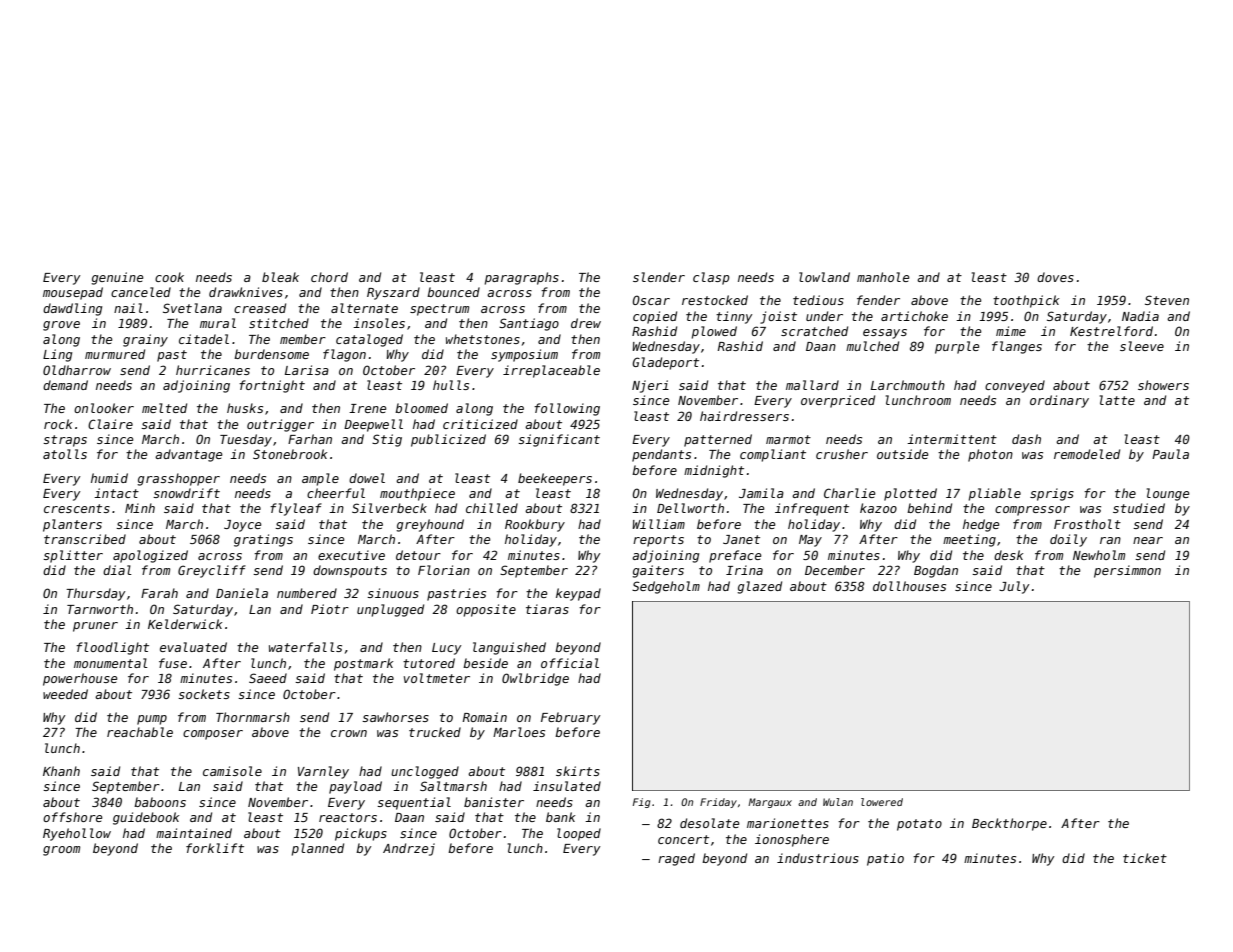  I want to click on slender, so click(659, 277).
